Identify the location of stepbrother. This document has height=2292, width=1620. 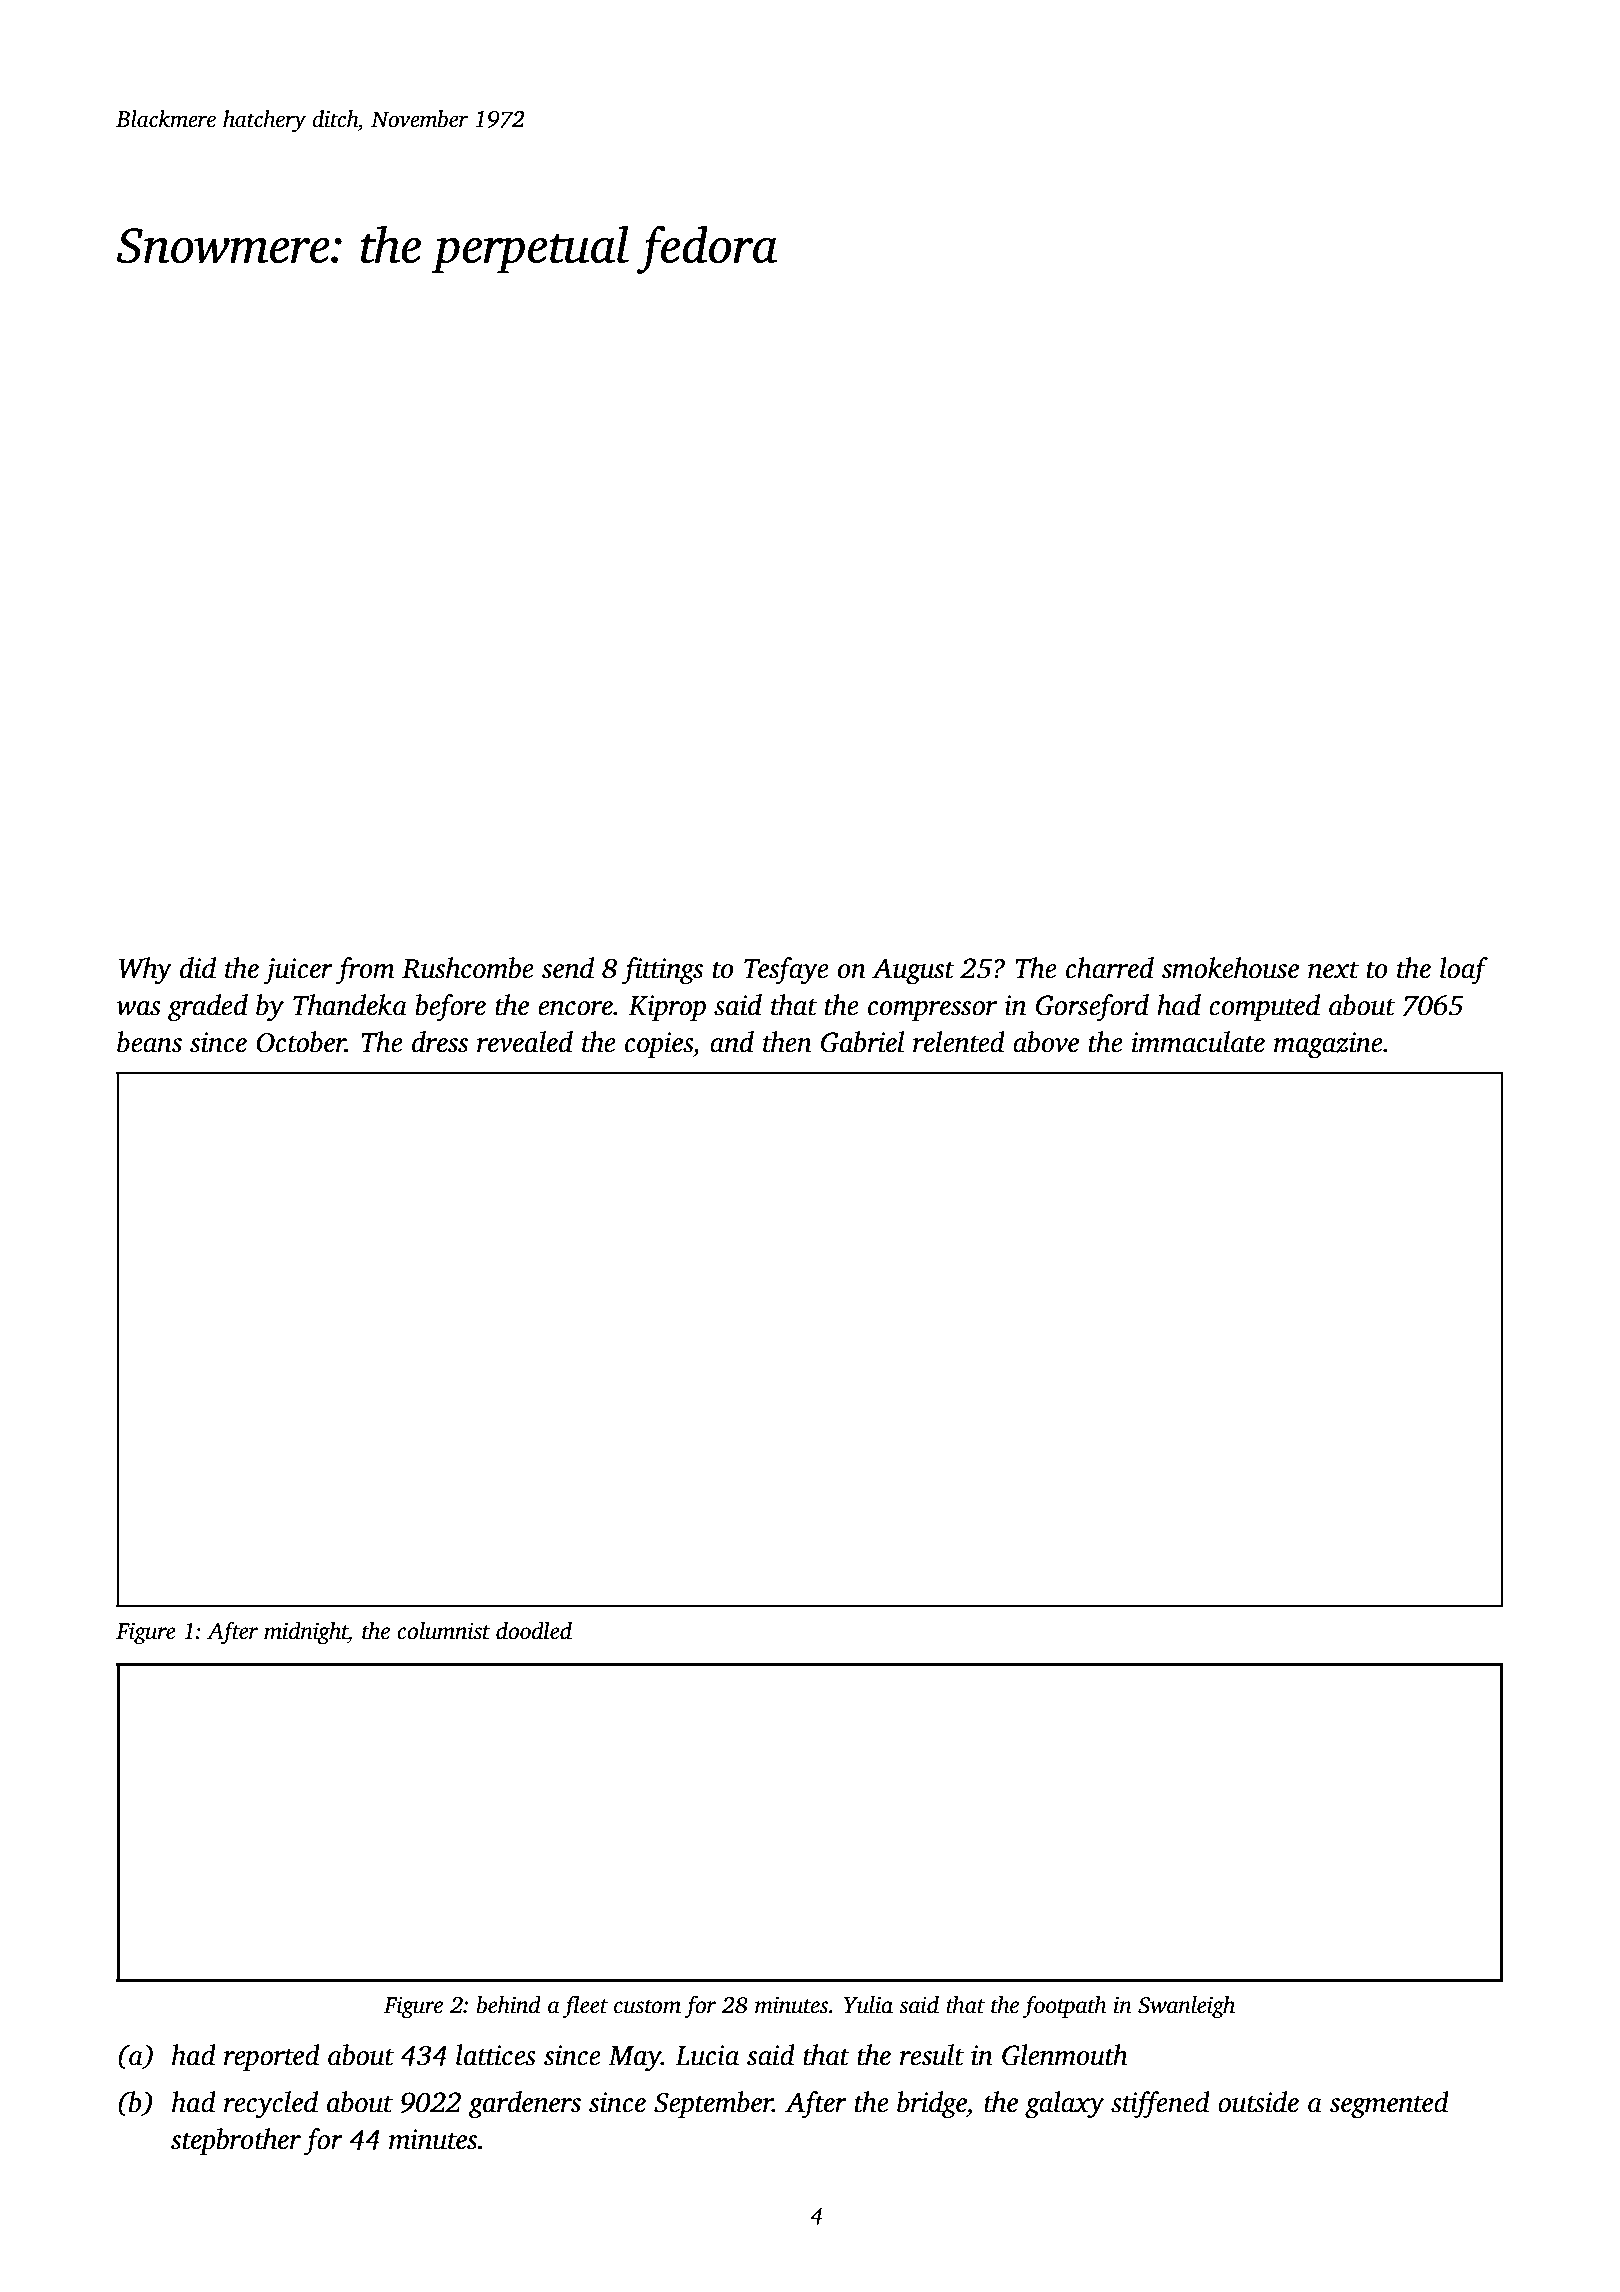
(236, 2141).
